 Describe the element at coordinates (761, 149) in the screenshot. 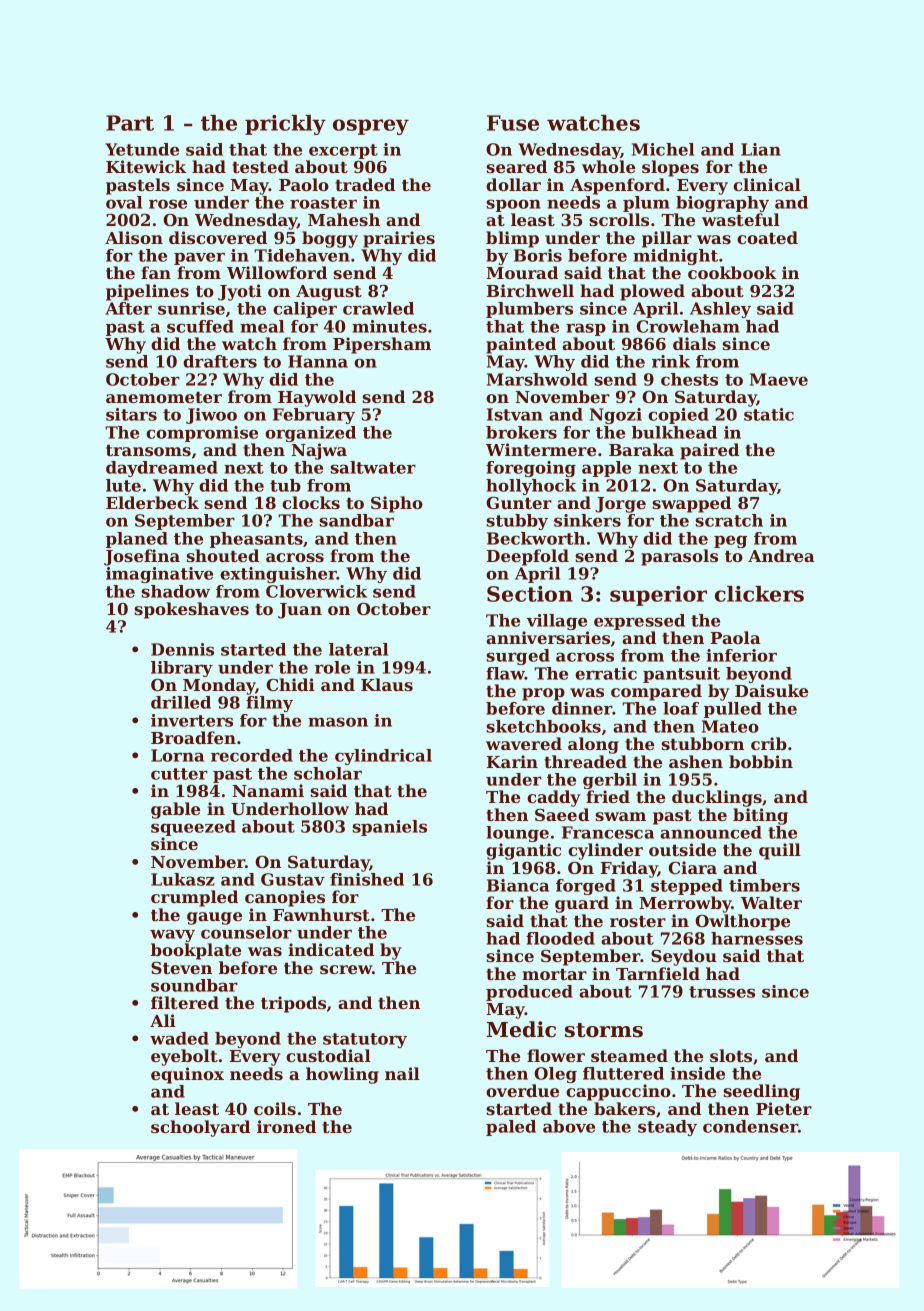

I see `Lian` at that location.
